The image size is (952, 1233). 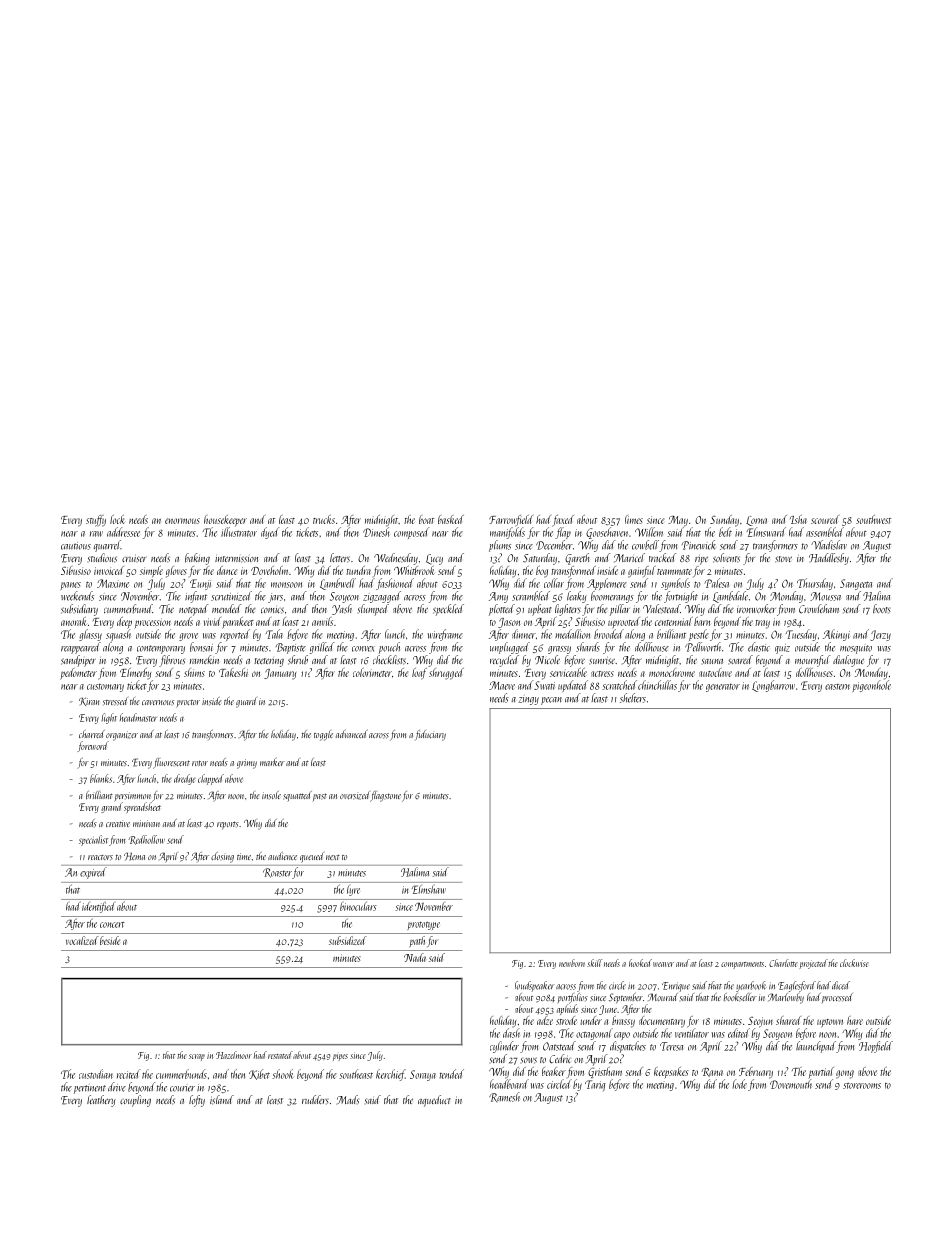 I want to click on Lucy, so click(x=434, y=559).
